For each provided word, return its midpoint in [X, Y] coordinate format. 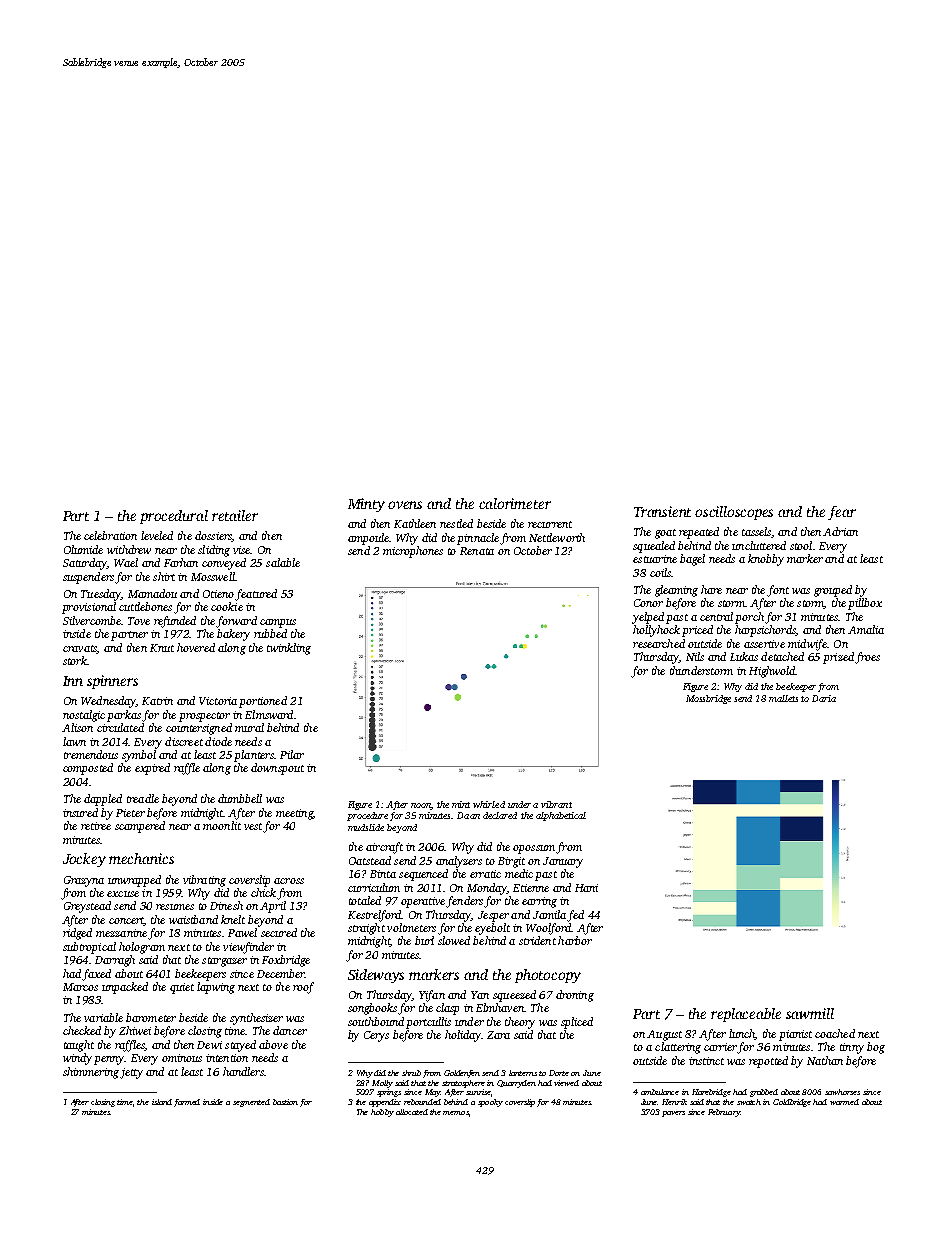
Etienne [531, 888]
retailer [235, 515]
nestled [456, 523]
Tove [139, 621]
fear [842, 513]
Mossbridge [708, 699]
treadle [143, 798]
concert [126, 921]
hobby [382, 1113]
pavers [673, 1114]
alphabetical [561, 816]
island [162, 1102]
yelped [648, 618]
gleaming [676, 591]
